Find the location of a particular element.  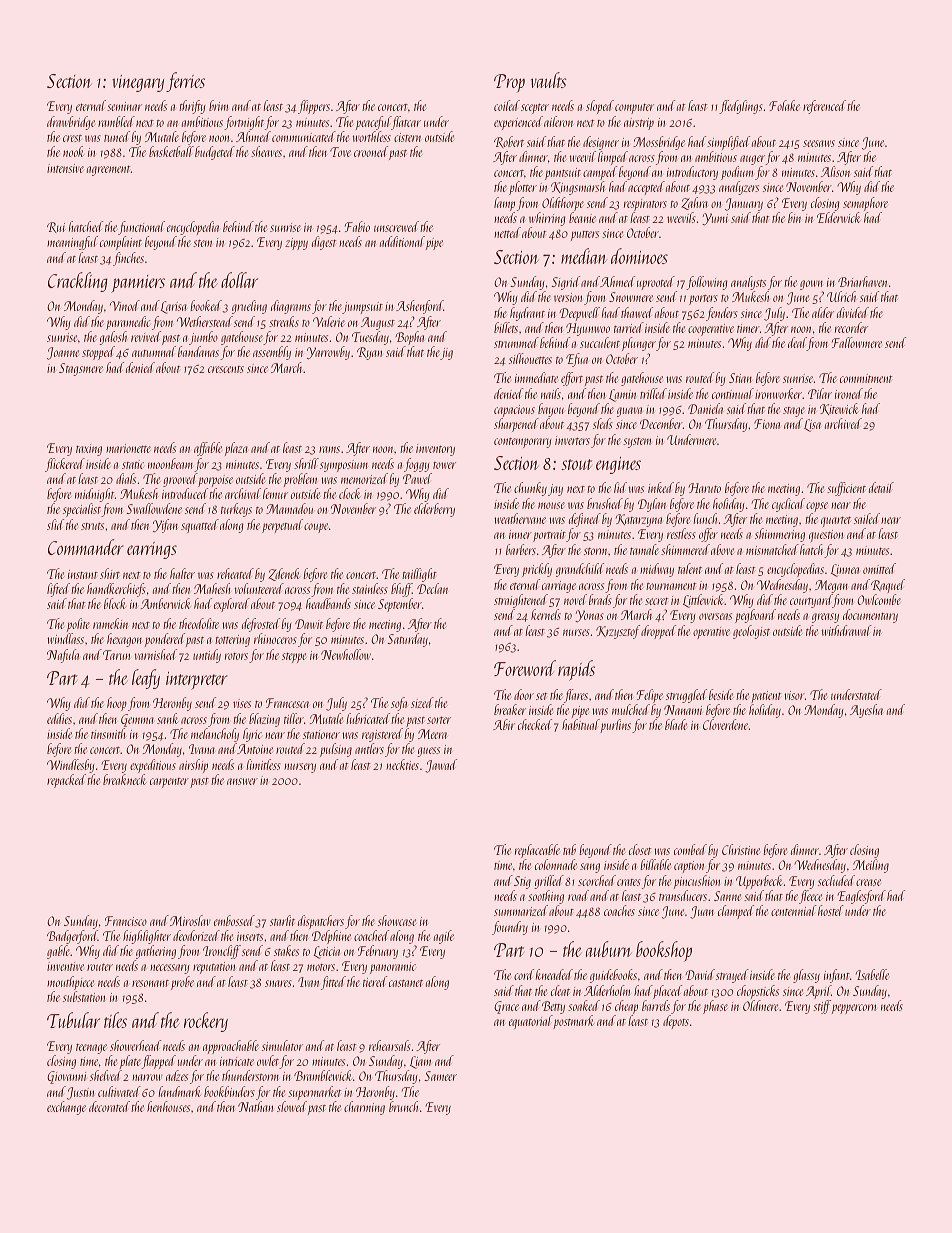

Stian is located at coordinates (740, 378).
